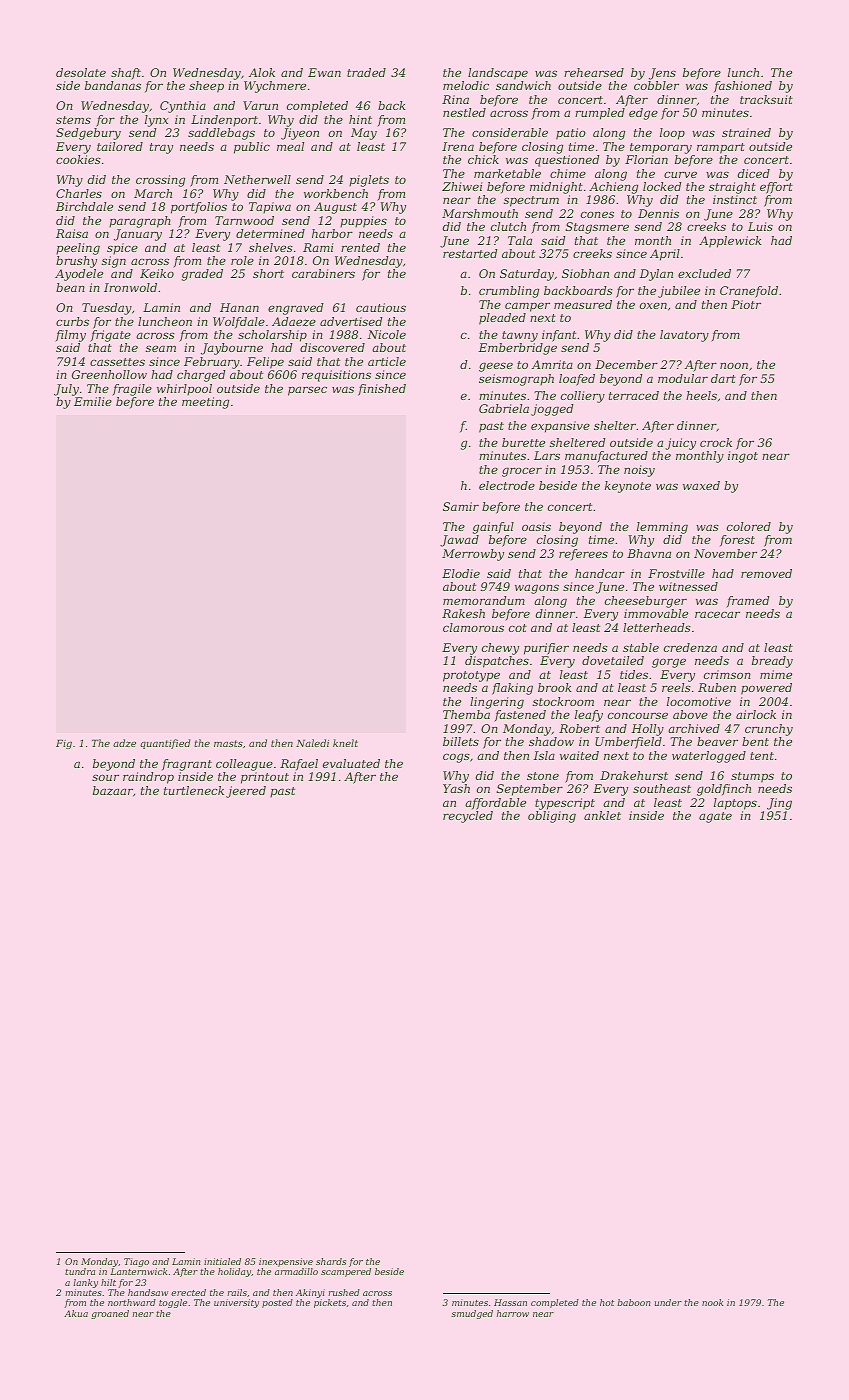 The width and height of the screenshot is (849, 1400). What do you see at coordinates (345, 743) in the screenshot?
I see `knelt` at bounding box center [345, 743].
